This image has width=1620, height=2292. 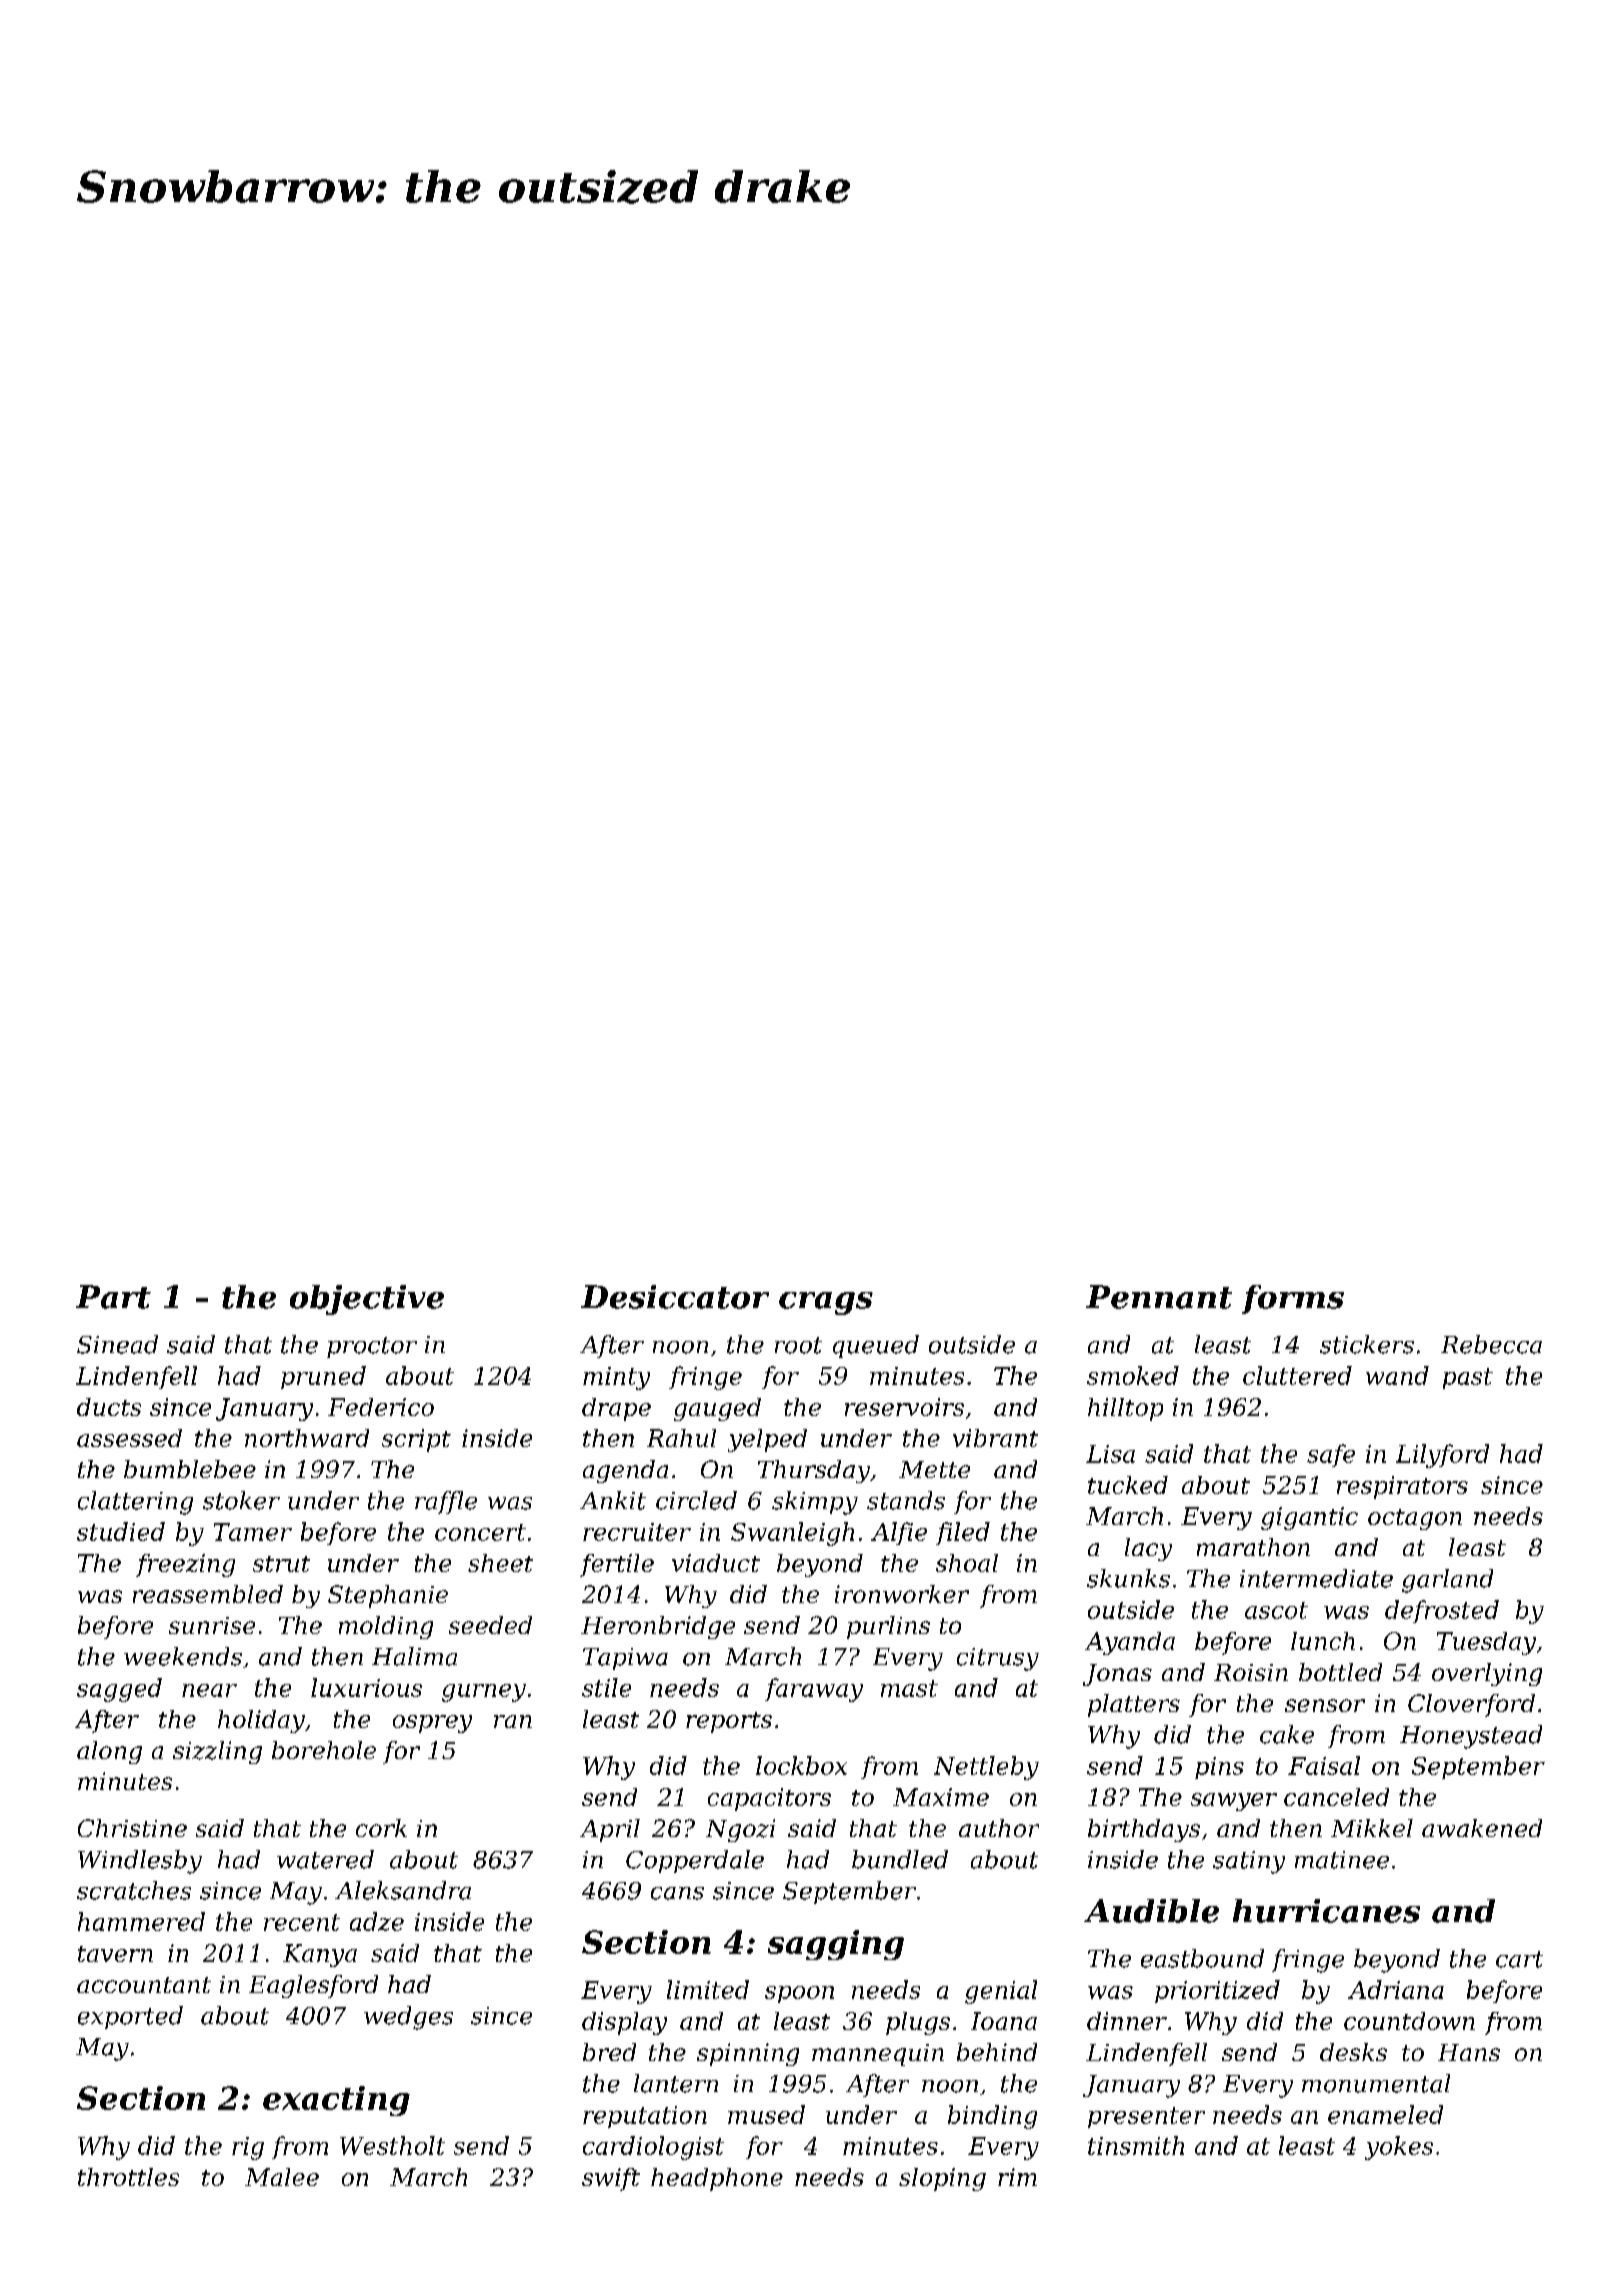 What do you see at coordinates (117, 1344) in the image?
I see `Sinead` at bounding box center [117, 1344].
